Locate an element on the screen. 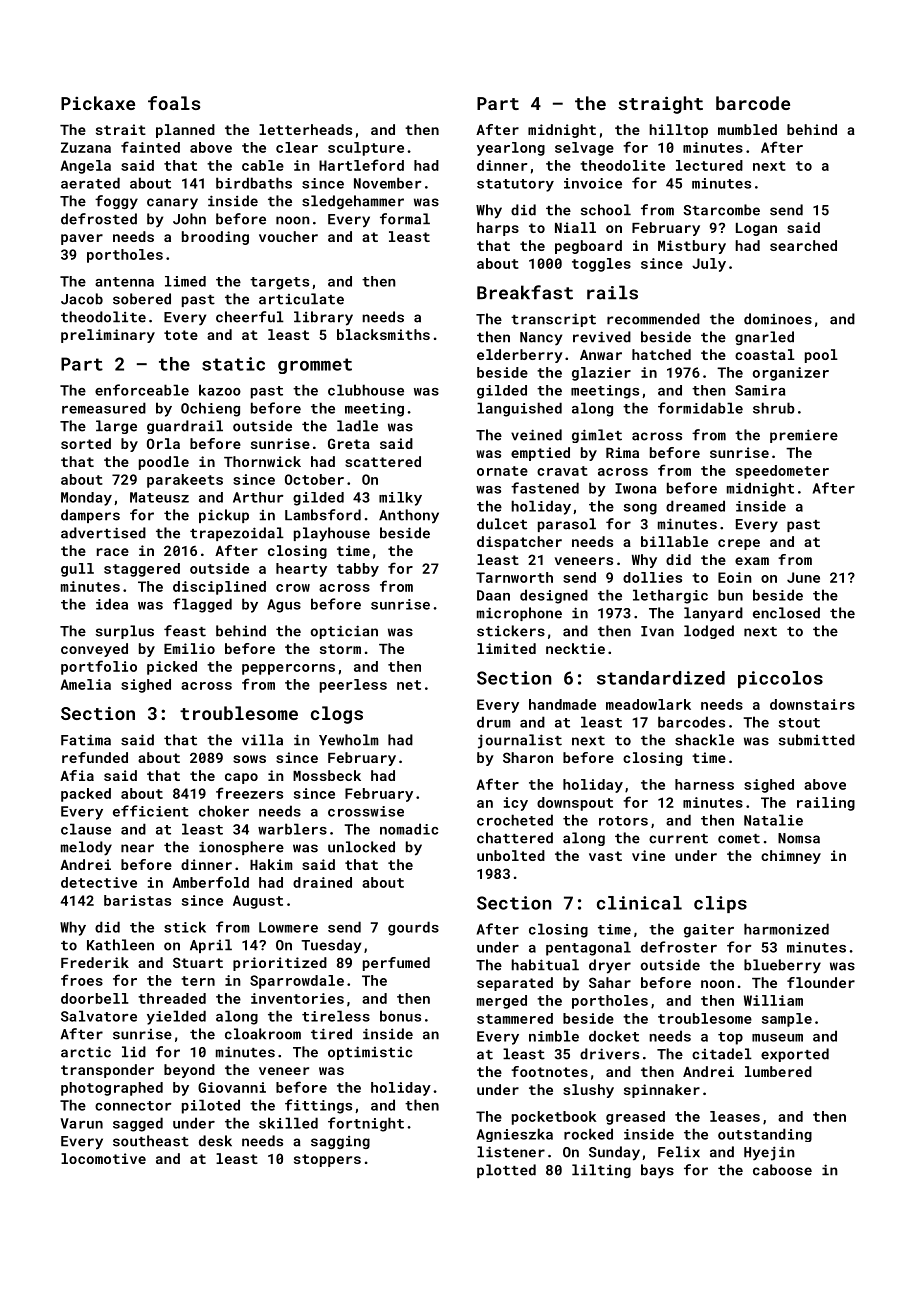 Image resolution: width=924 pixels, height=1308 pixels. parakeets is located at coordinates (185, 481).
